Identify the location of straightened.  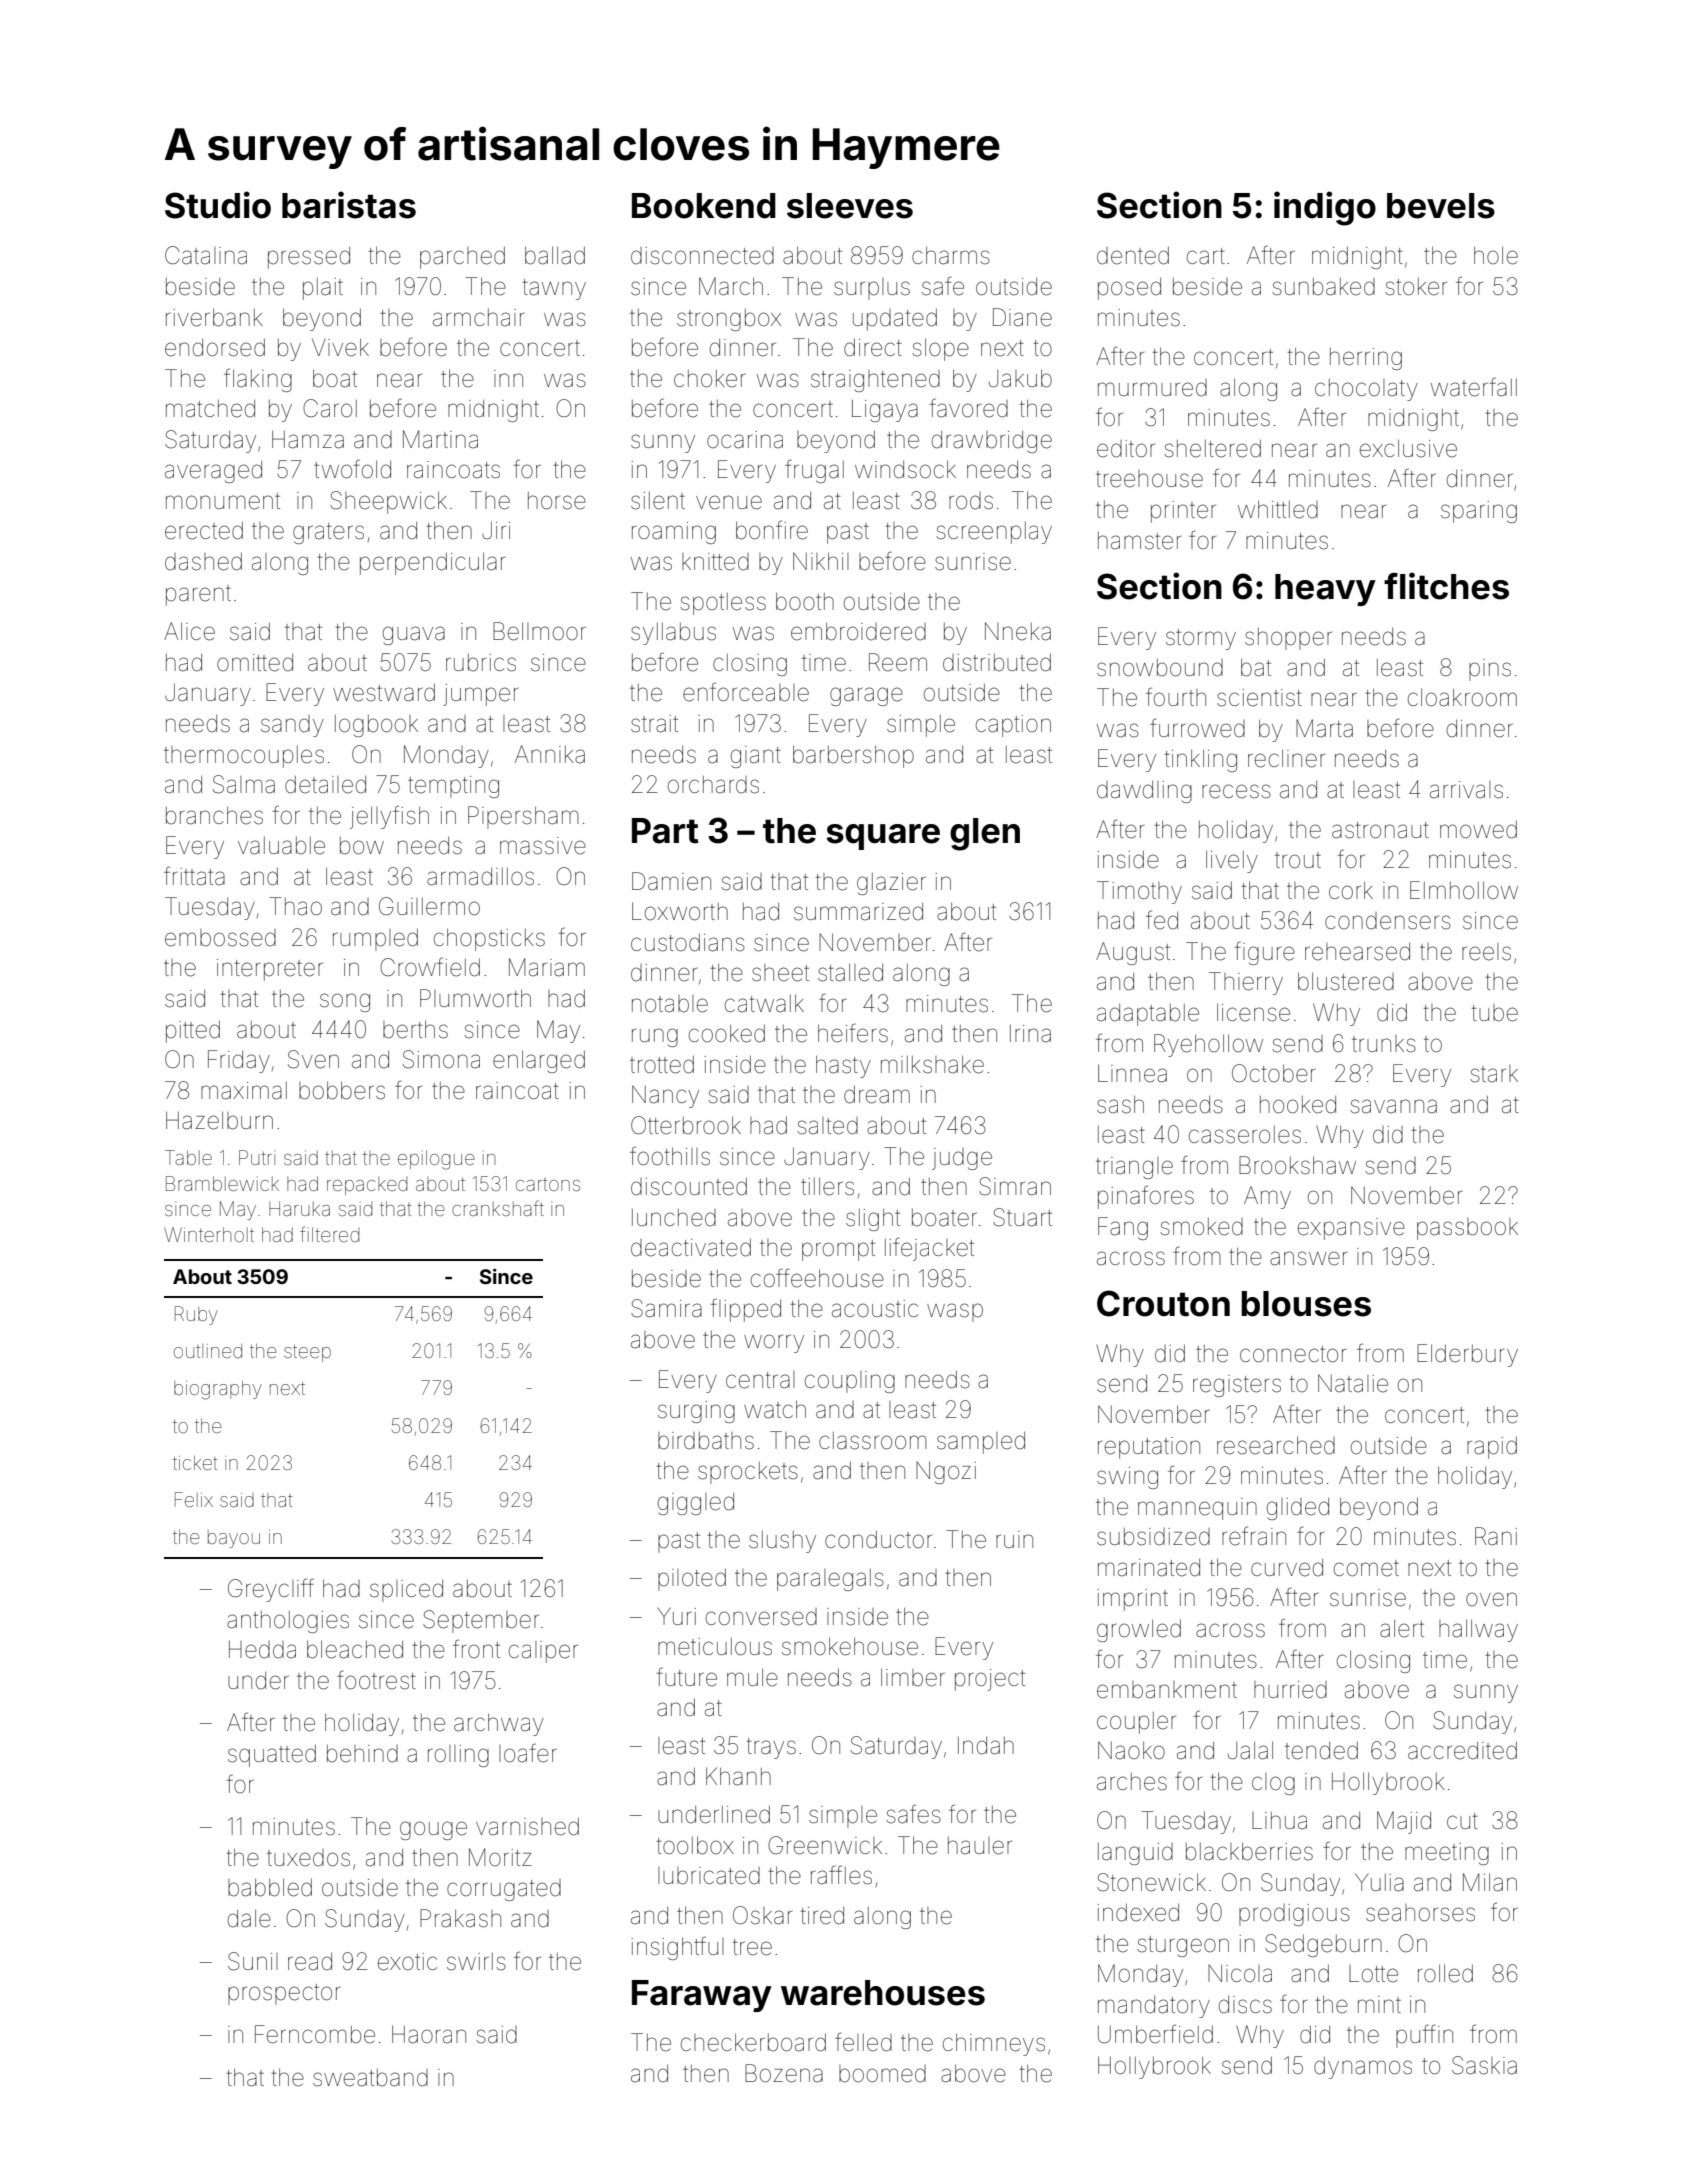
(875, 381).
